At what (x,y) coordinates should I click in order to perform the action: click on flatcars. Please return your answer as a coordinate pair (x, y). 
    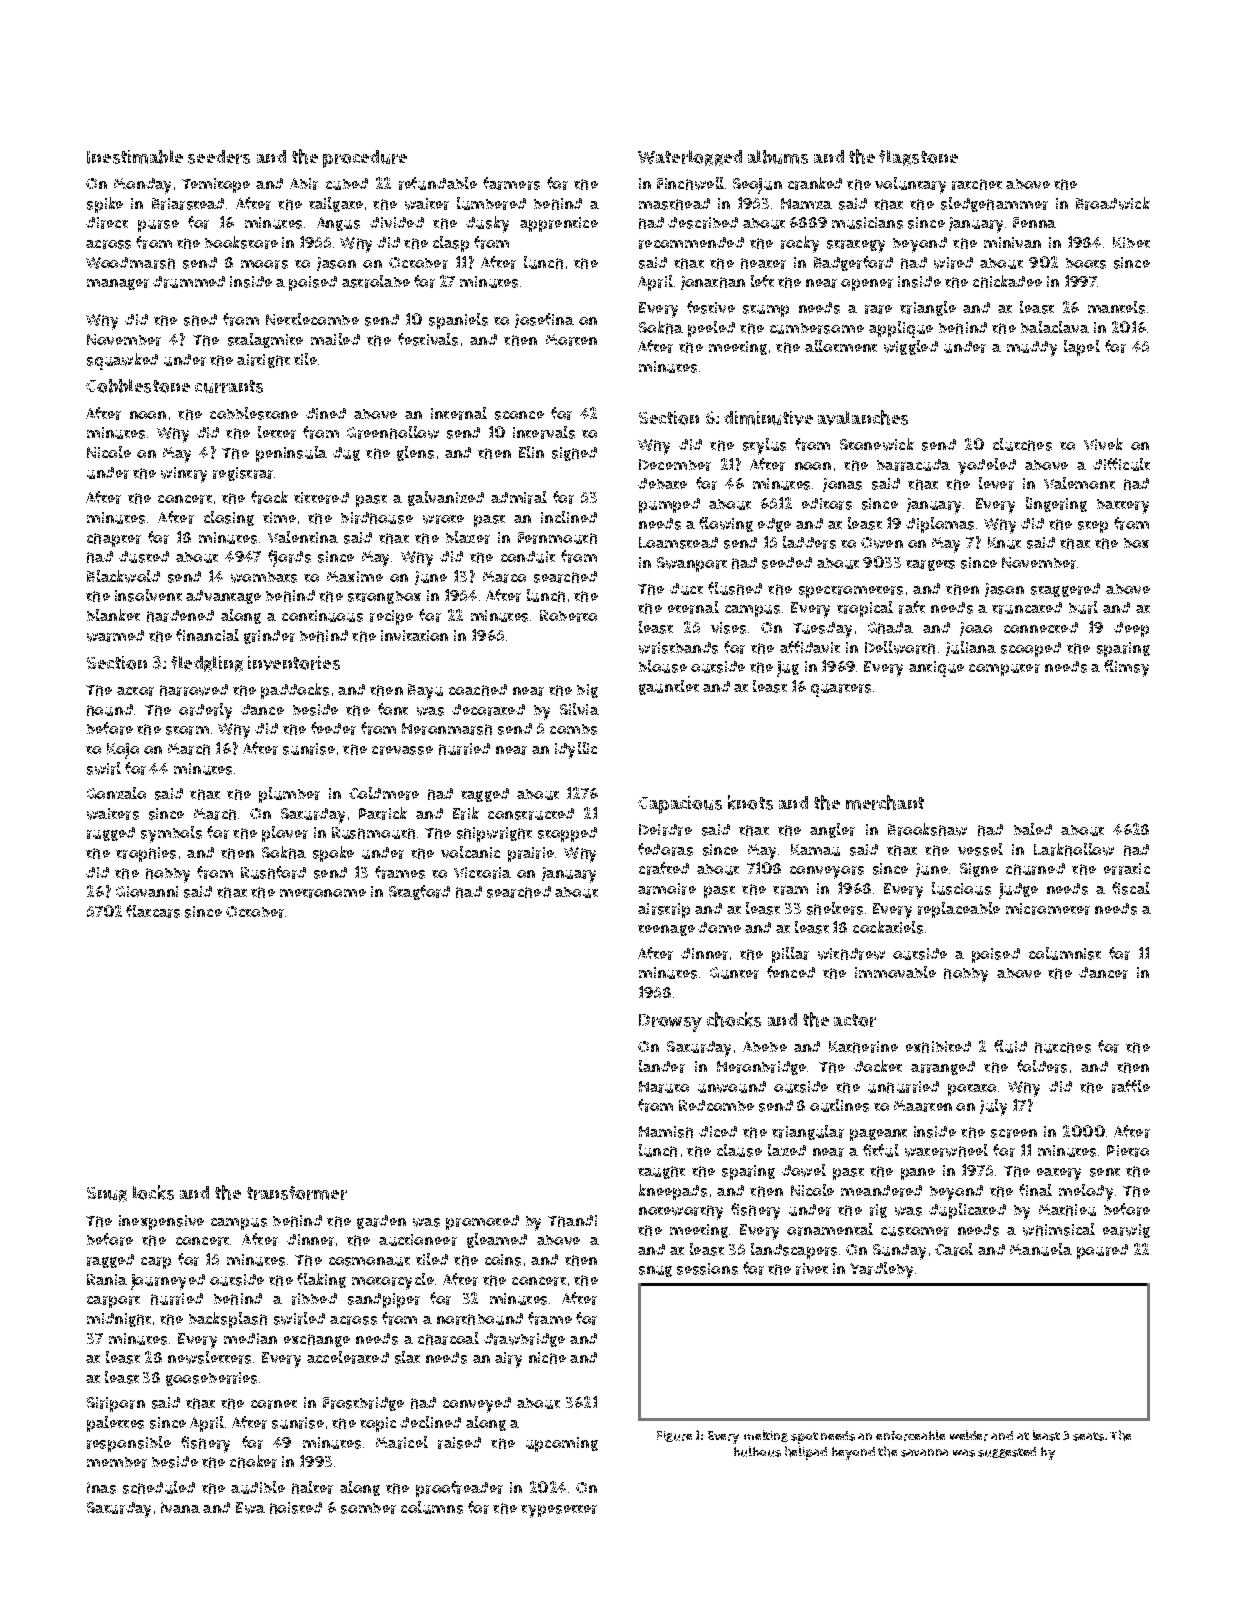
    Looking at the image, I should click on (153, 911).
